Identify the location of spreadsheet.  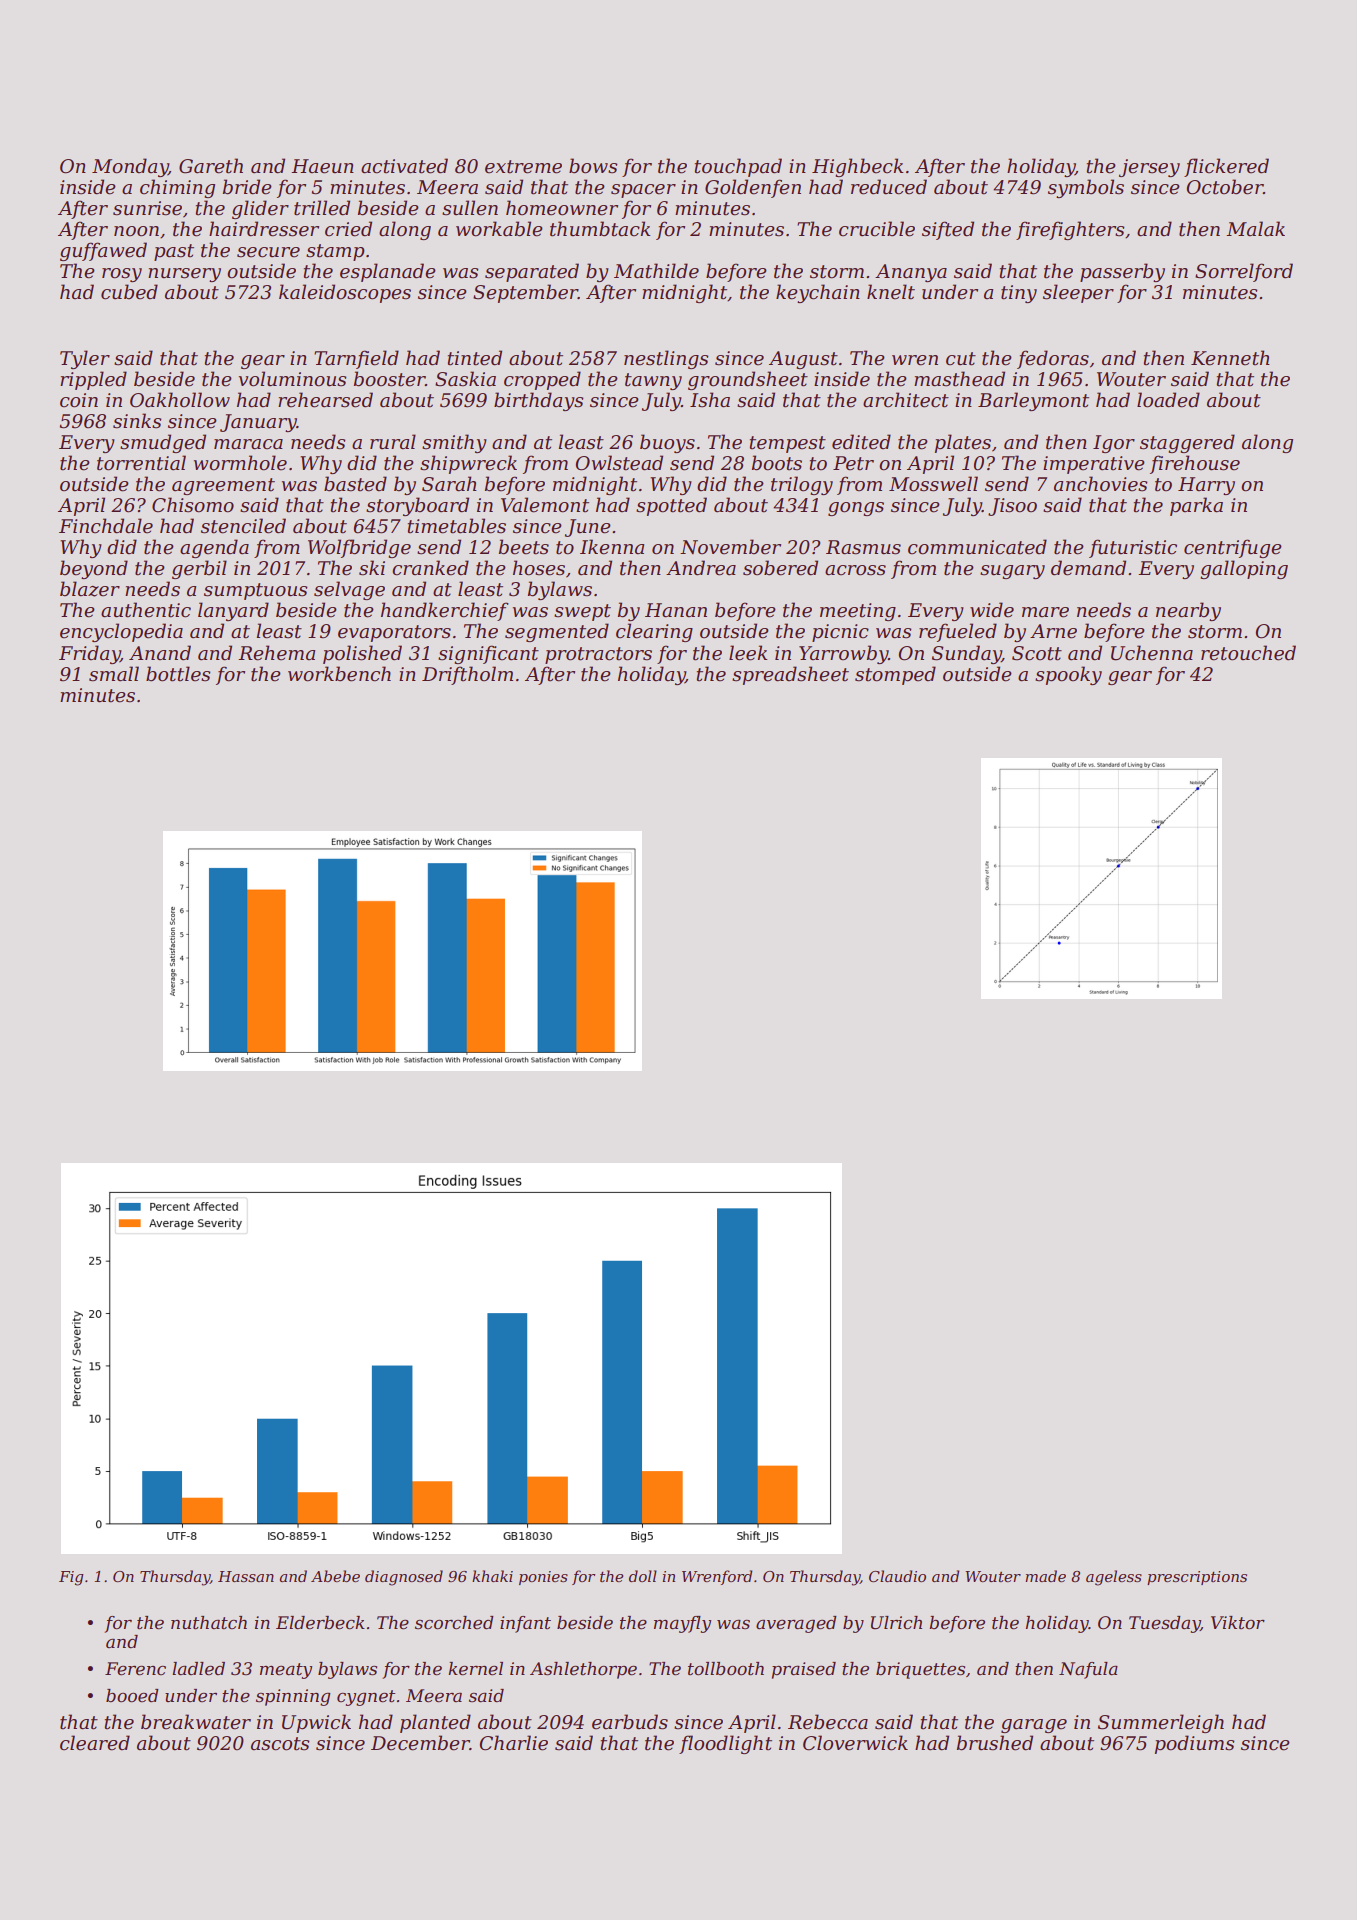
(790, 675).
